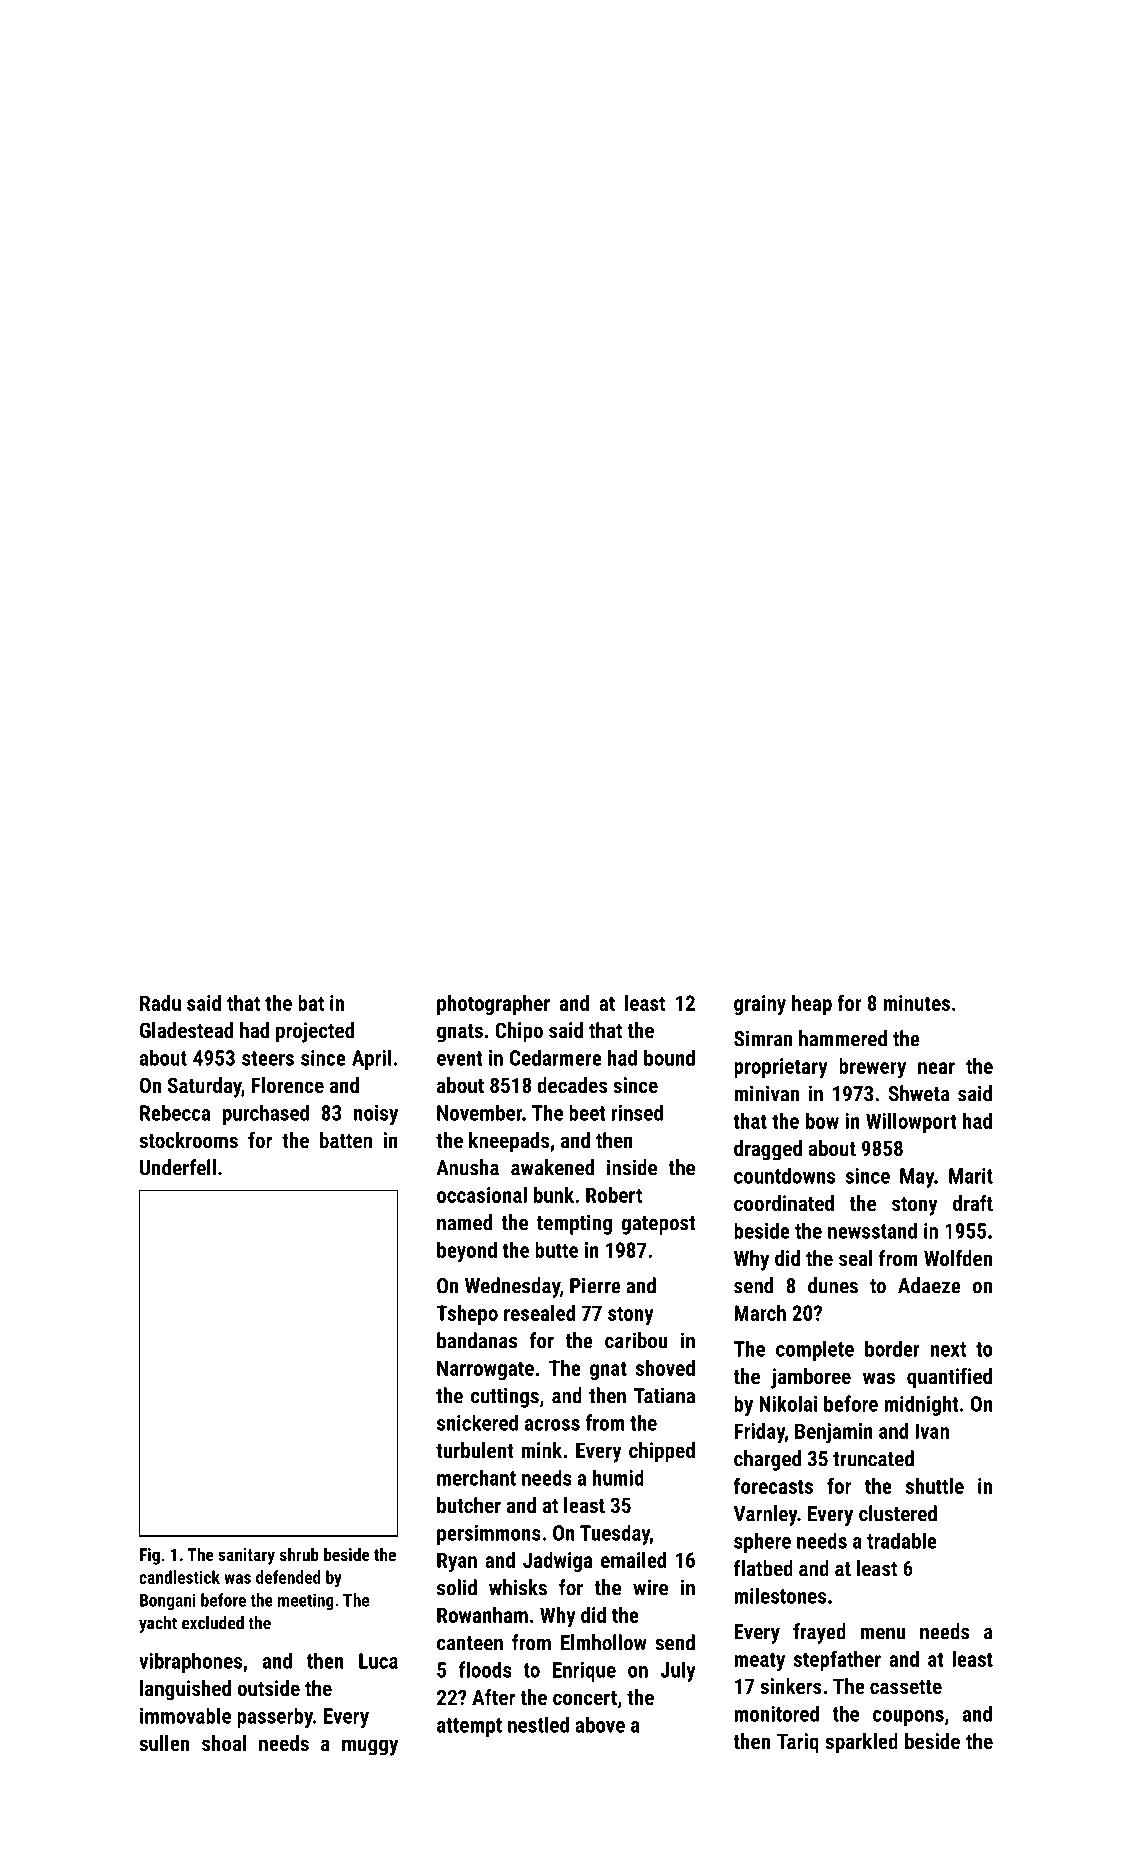 The width and height of the screenshot is (1132, 1865). I want to click on Underfell, so click(178, 1167).
